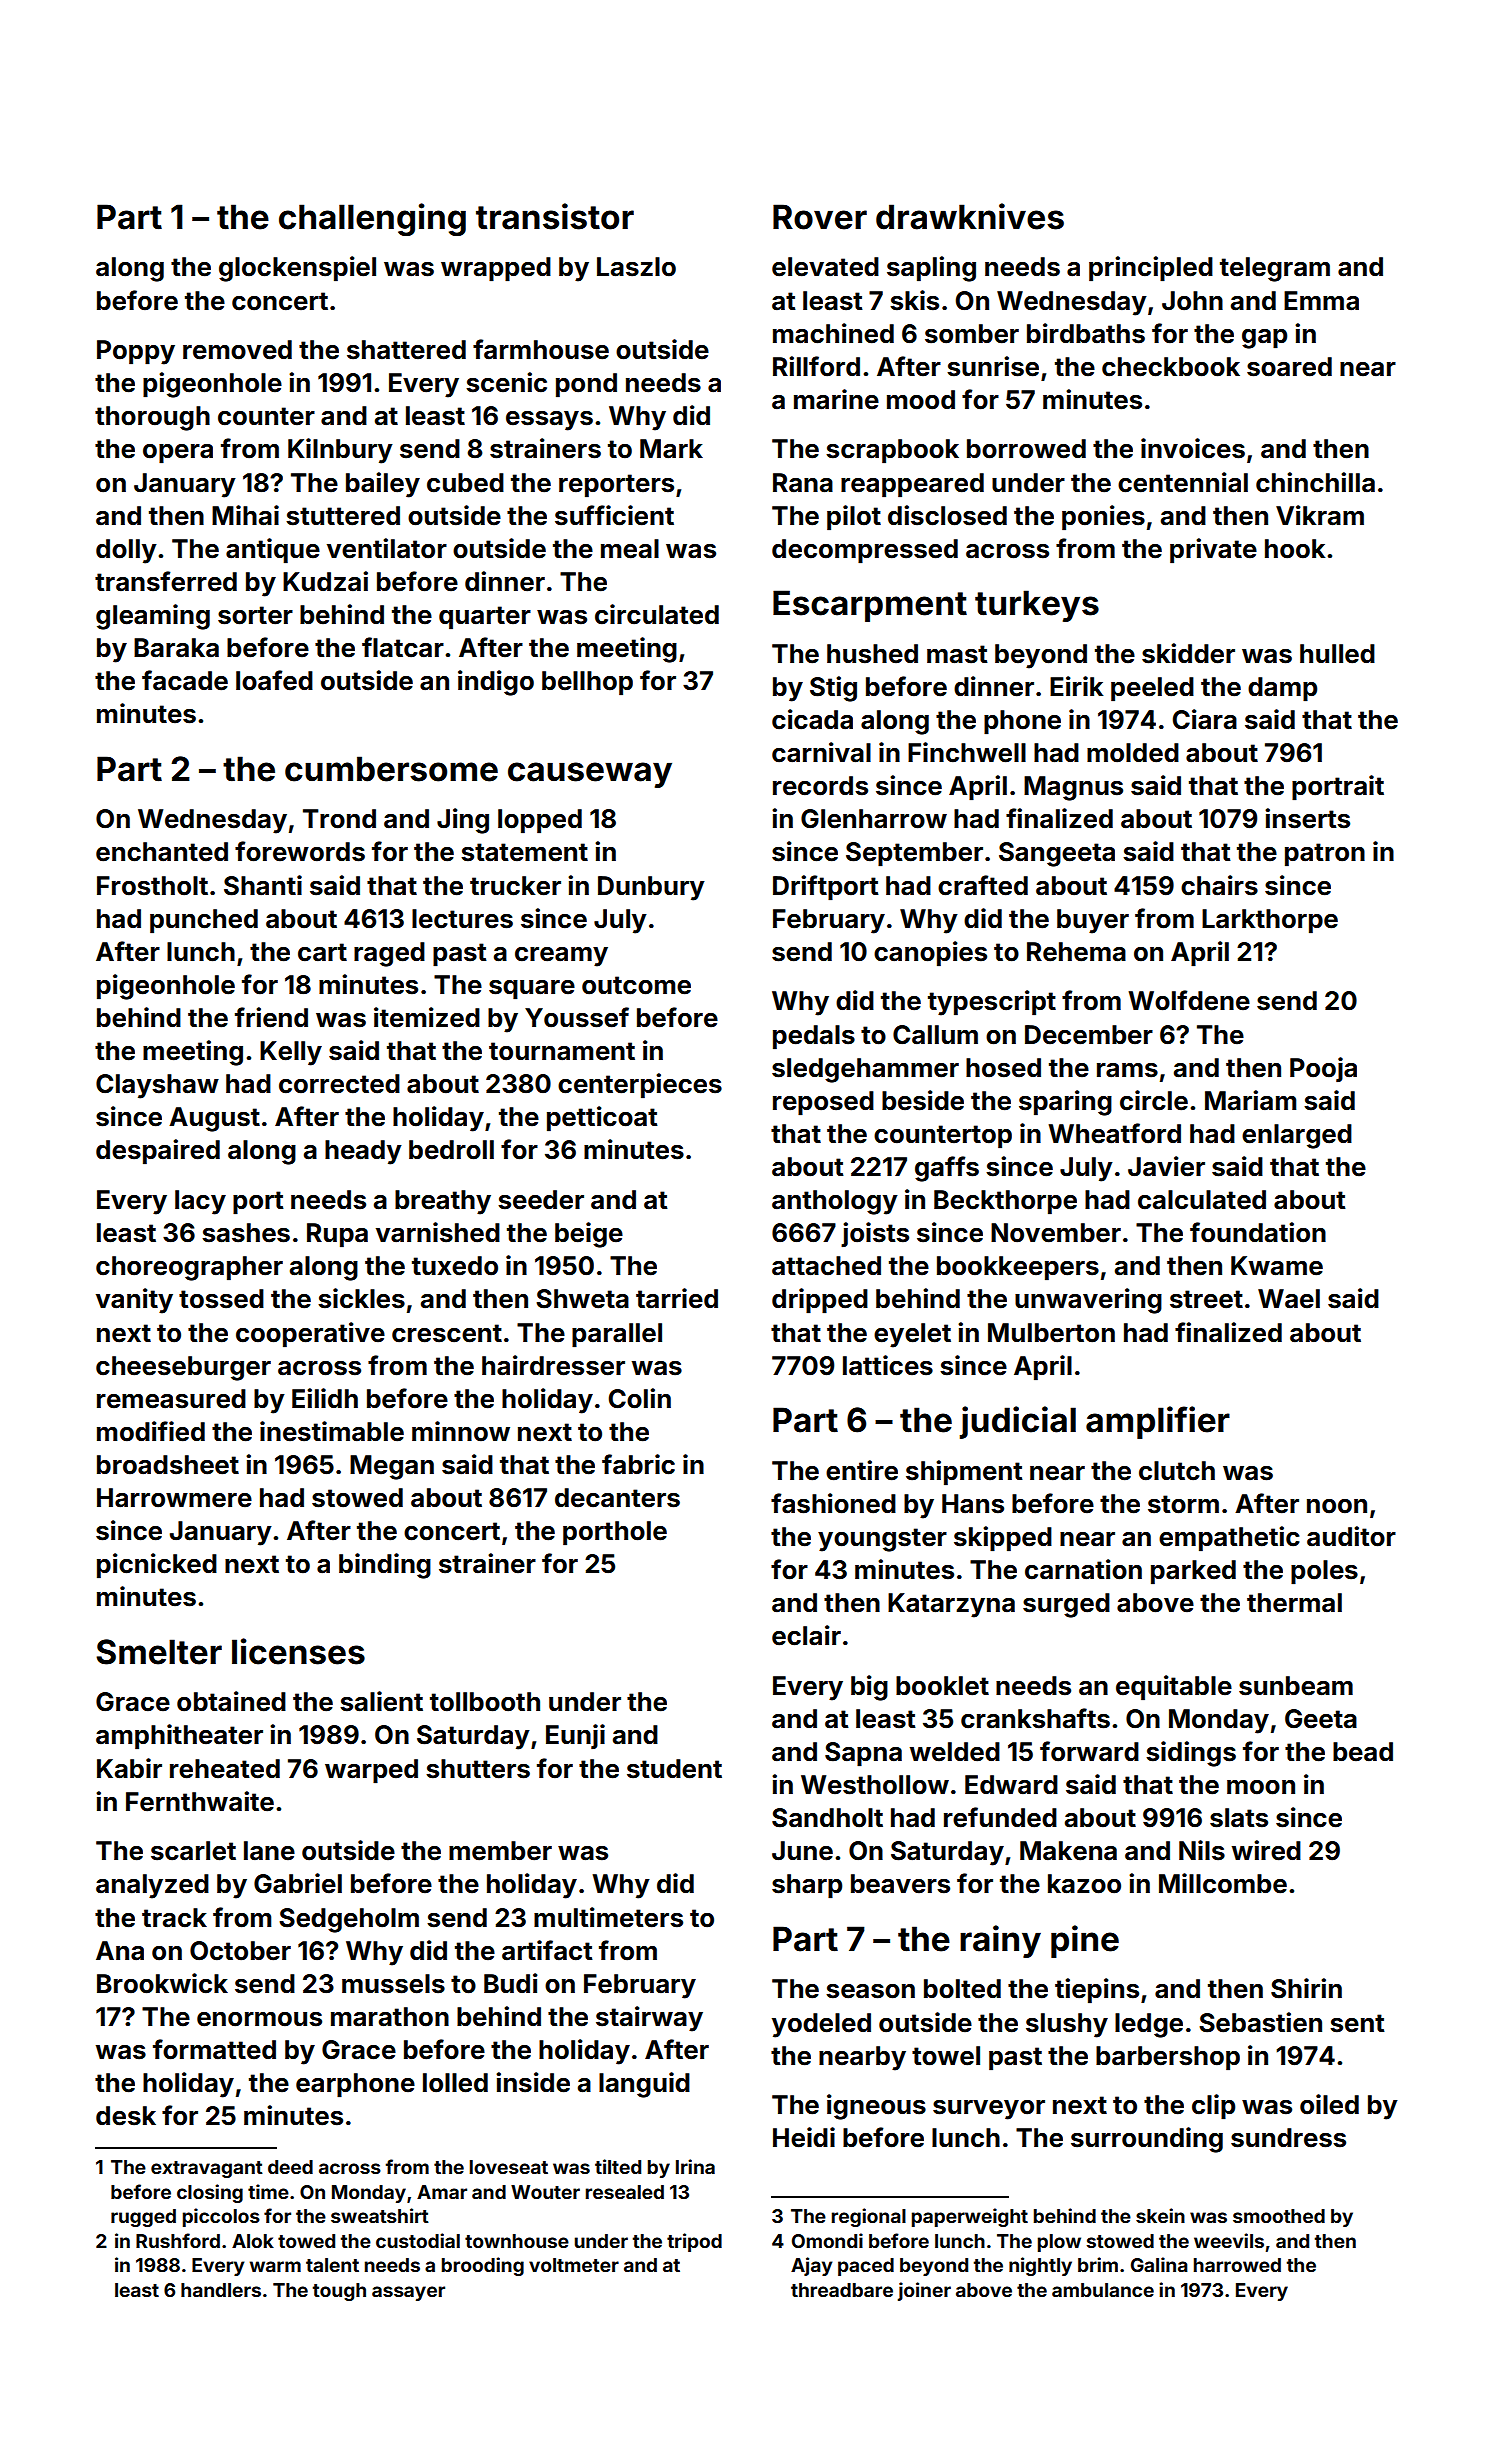  Describe the element at coordinates (869, 1688) in the screenshot. I see `big` at that location.
